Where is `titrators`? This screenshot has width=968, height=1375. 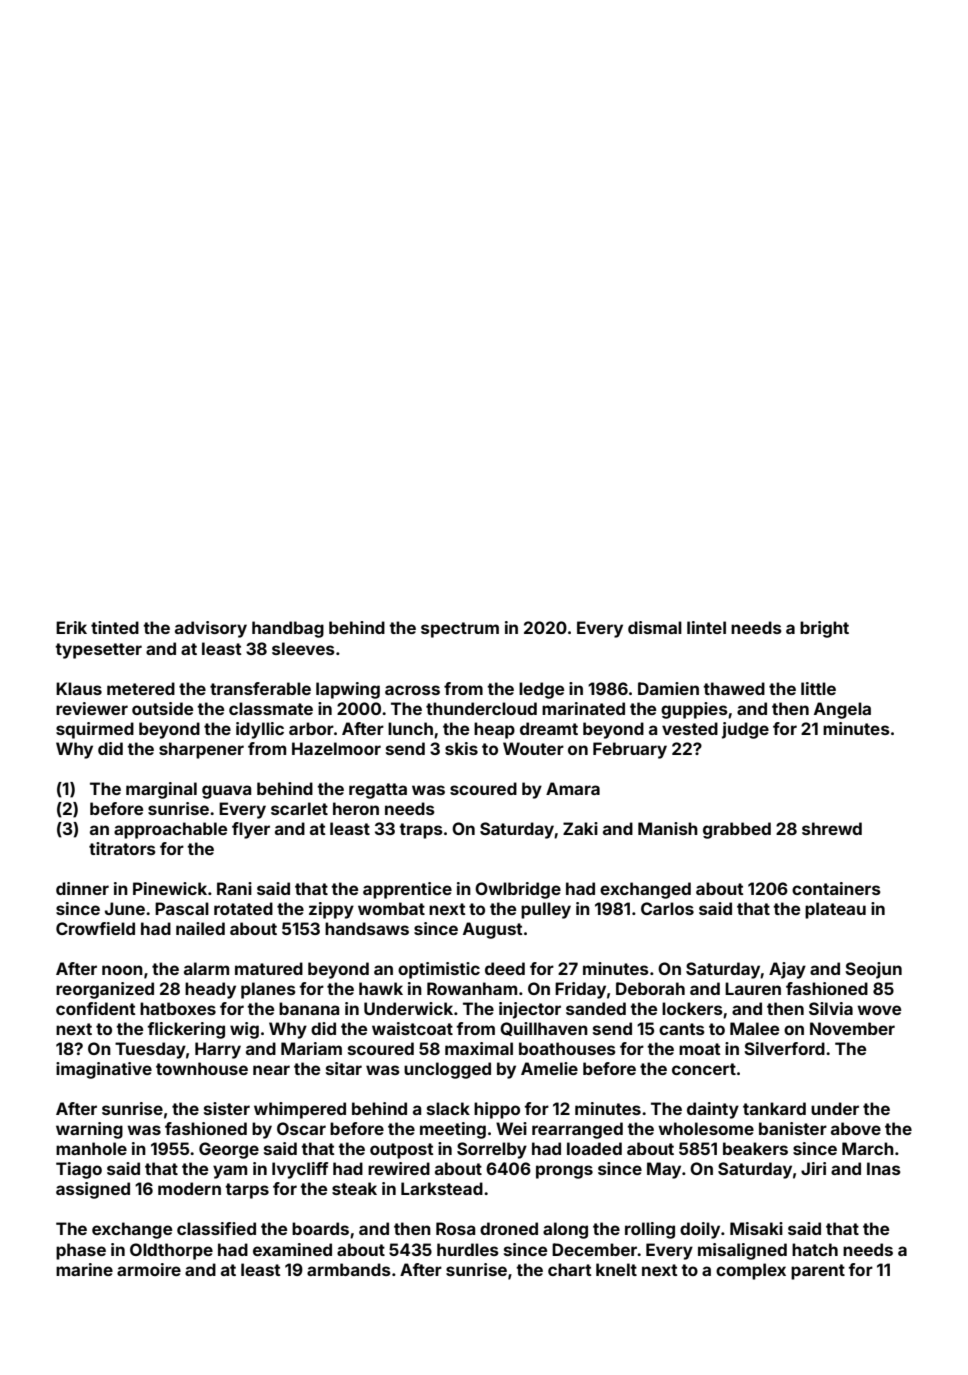
titrators is located at coordinates (122, 848).
